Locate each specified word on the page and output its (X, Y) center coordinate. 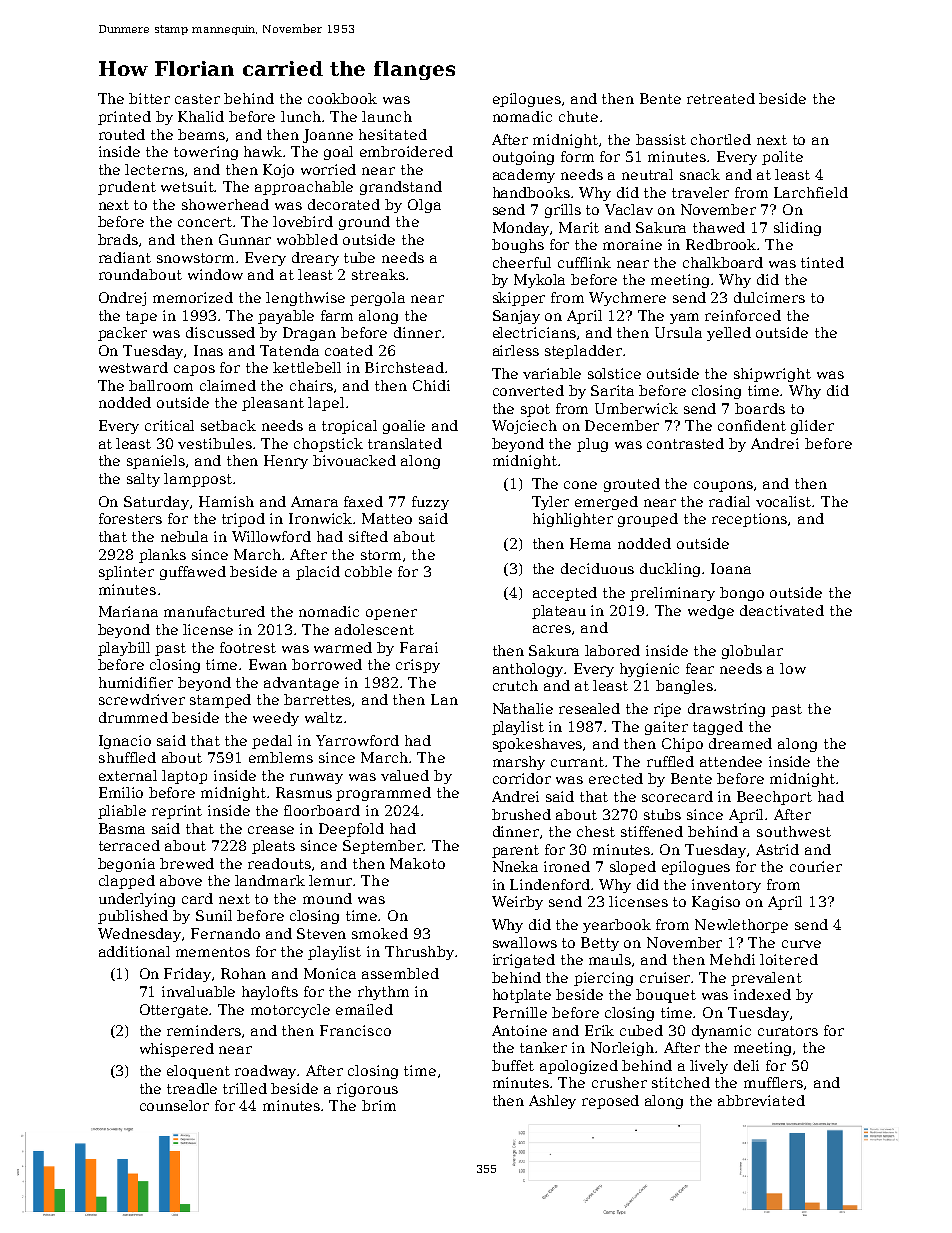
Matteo (387, 518)
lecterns (154, 169)
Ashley (552, 1102)
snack (700, 174)
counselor (174, 1105)
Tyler (550, 503)
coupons (723, 486)
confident (752, 425)
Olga (424, 206)
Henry (286, 462)
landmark (270, 880)
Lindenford (550, 884)
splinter (126, 573)
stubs (662, 814)
